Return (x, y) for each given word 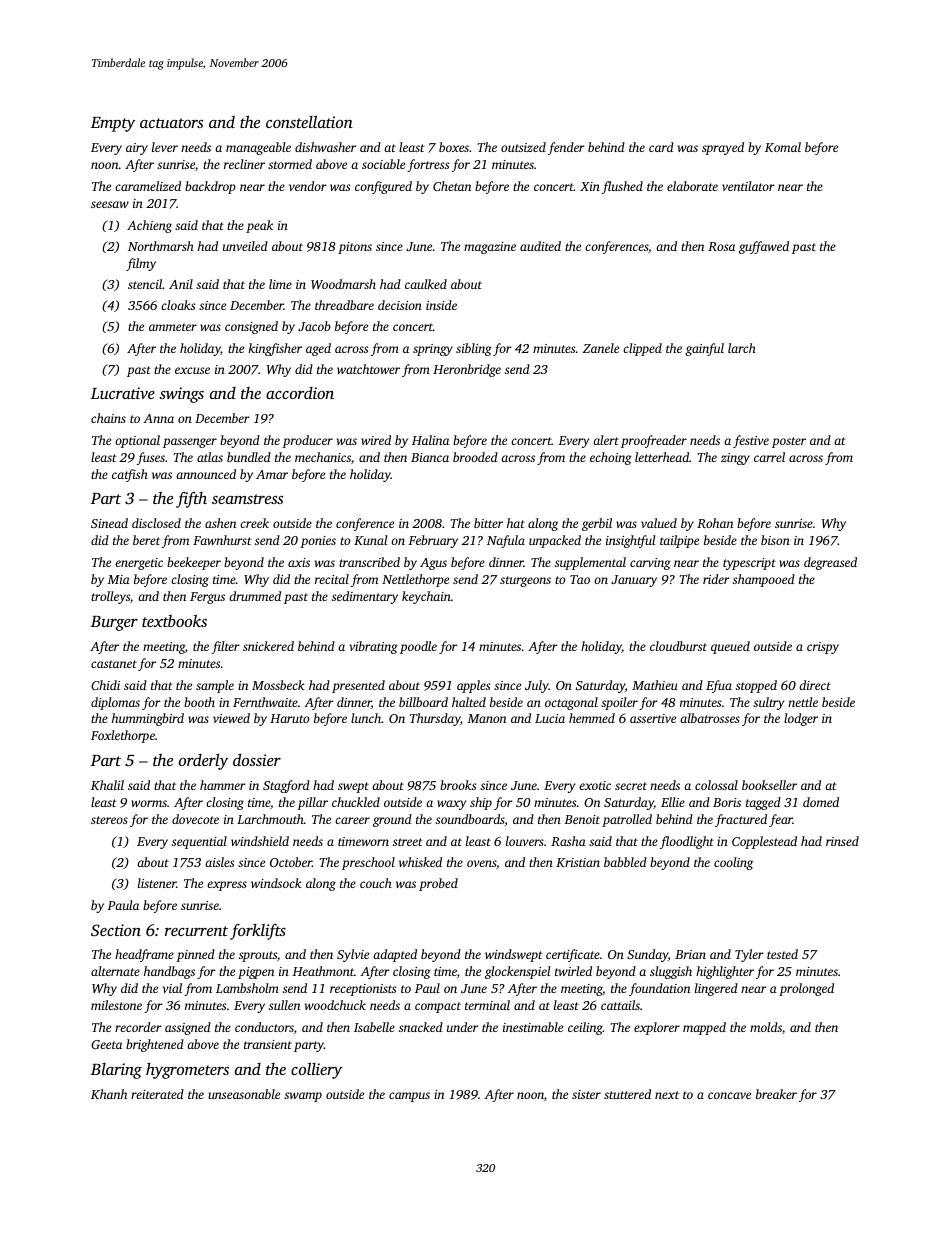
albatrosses (710, 718)
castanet (114, 664)
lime (280, 284)
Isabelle (374, 1027)
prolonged (806, 989)
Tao (580, 579)
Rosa (721, 246)
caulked (426, 284)
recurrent (196, 931)
